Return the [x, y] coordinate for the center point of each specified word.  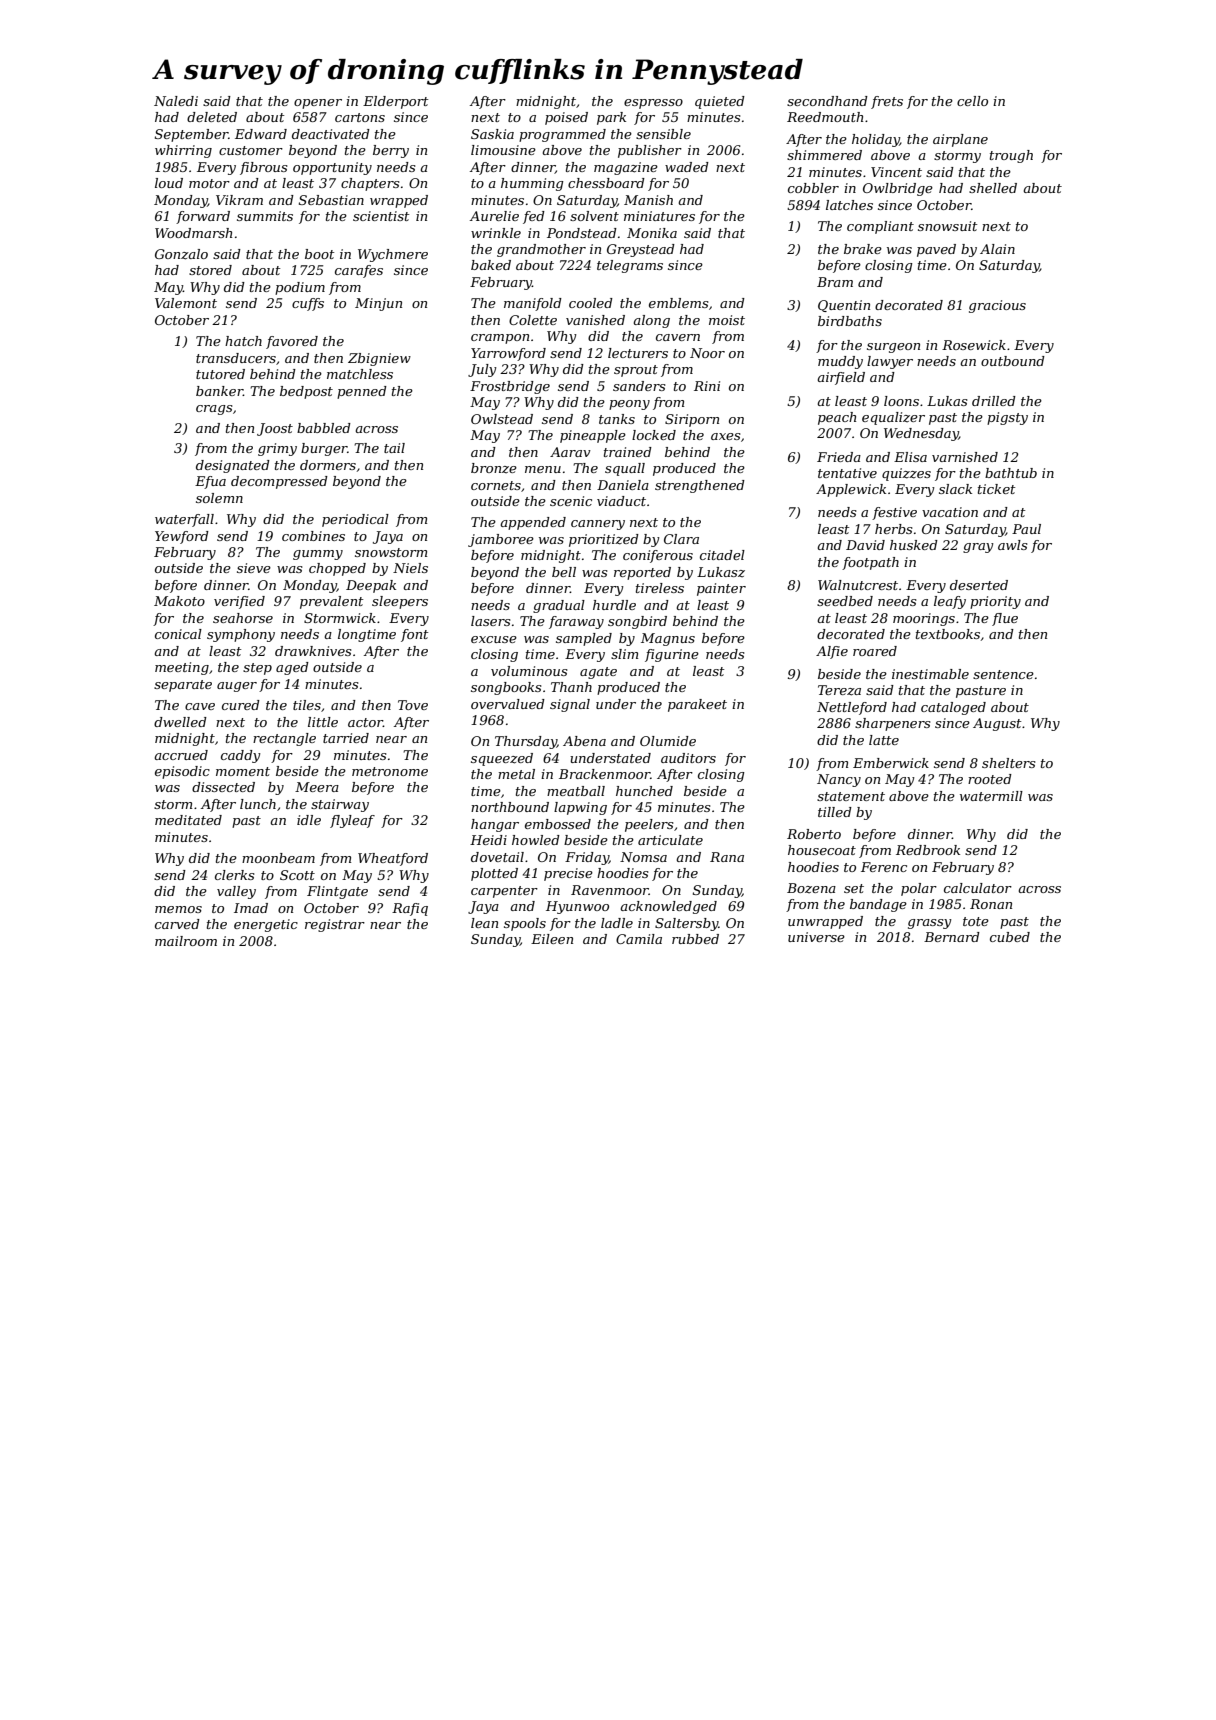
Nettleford [852, 708]
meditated [188, 820]
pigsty [1007, 418]
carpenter [504, 892]
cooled [591, 303]
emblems [679, 303]
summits [265, 216]
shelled [993, 188]
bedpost [306, 392]
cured [241, 705]
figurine [672, 655]
